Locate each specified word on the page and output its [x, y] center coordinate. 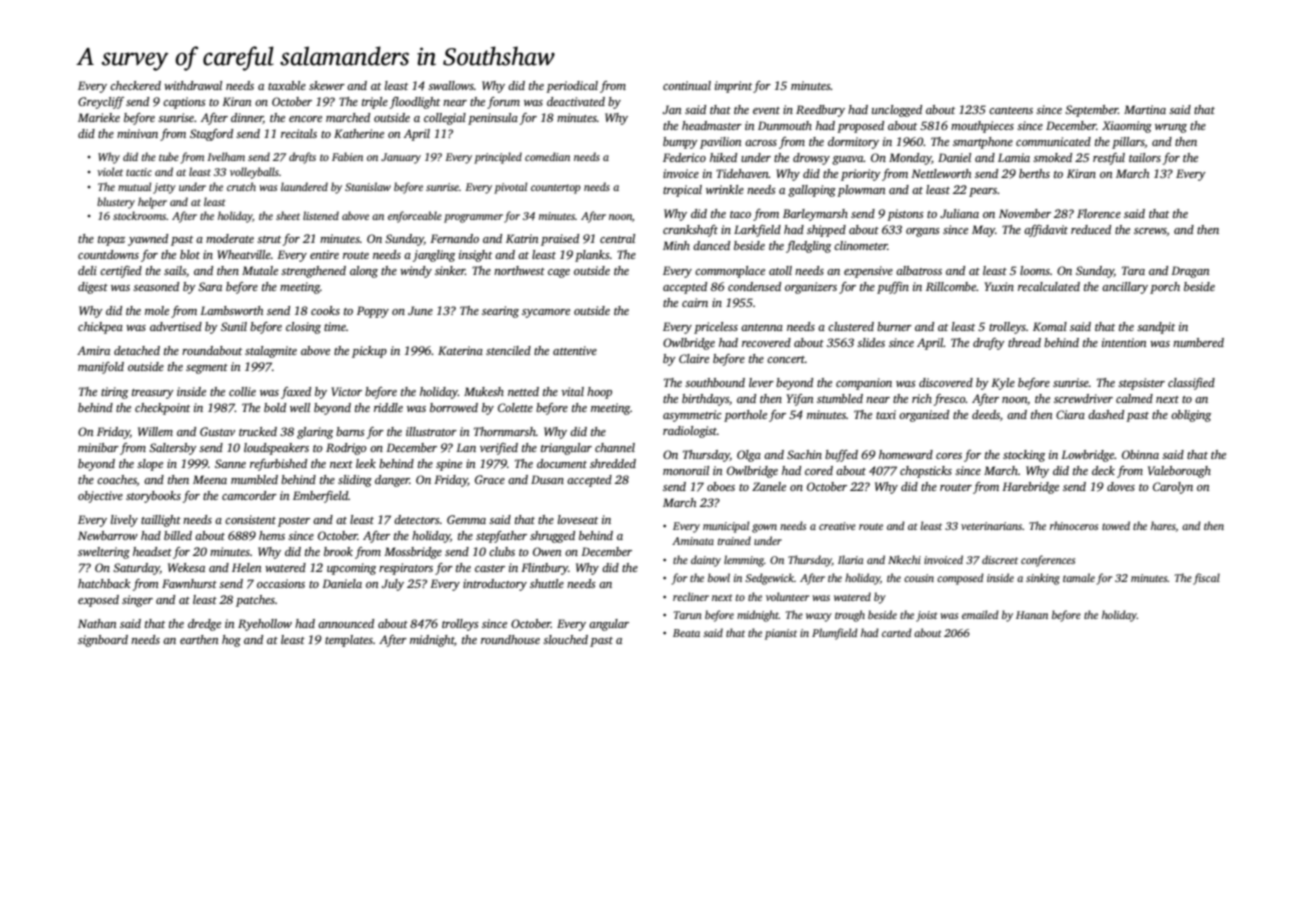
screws [1150, 231]
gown [764, 528]
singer [137, 601]
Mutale [260, 270]
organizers [811, 288]
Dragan [1190, 272]
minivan [137, 133]
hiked [723, 157]
